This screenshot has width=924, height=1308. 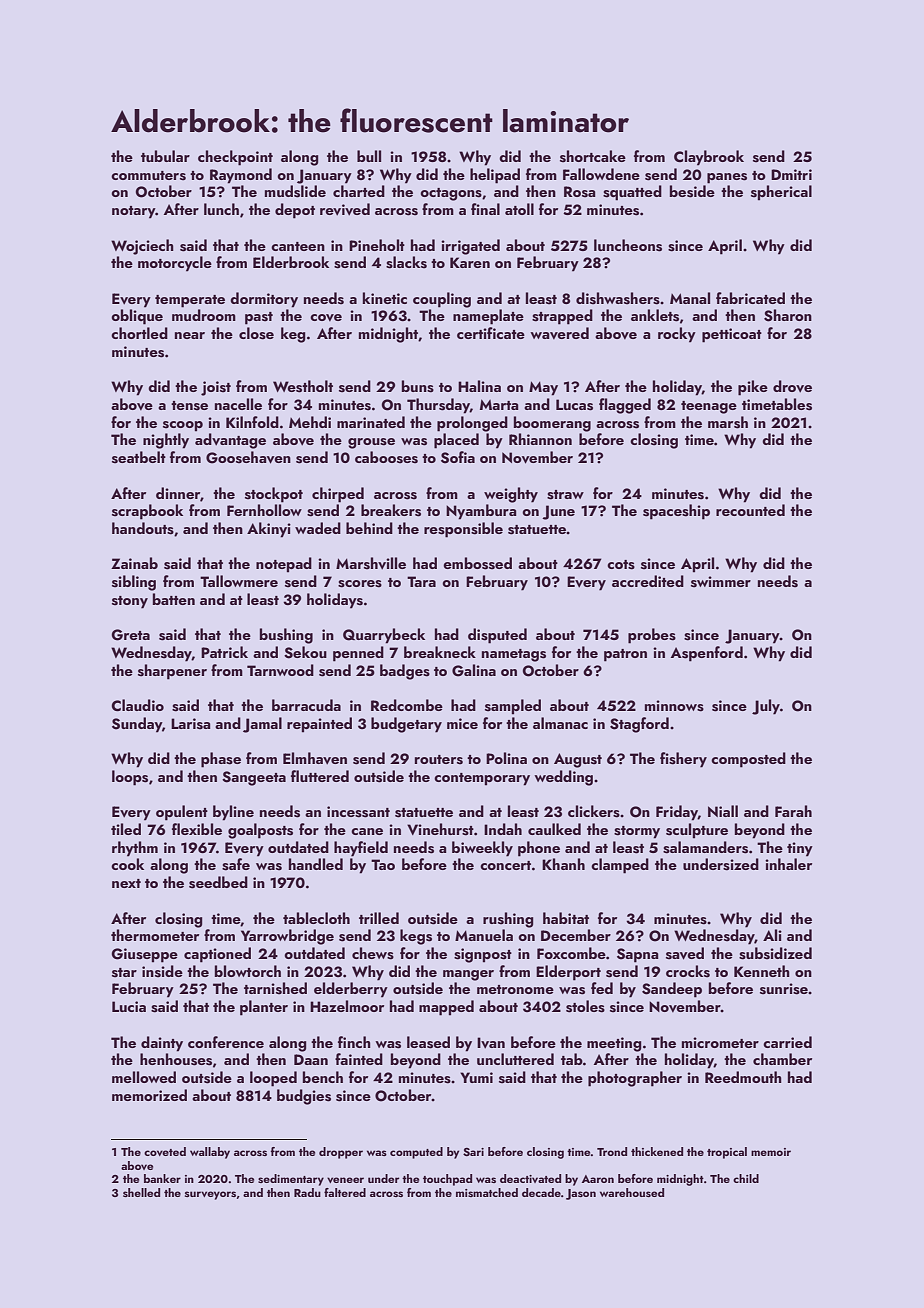 I want to click on Claybrook, so click(x=709, y=158).
